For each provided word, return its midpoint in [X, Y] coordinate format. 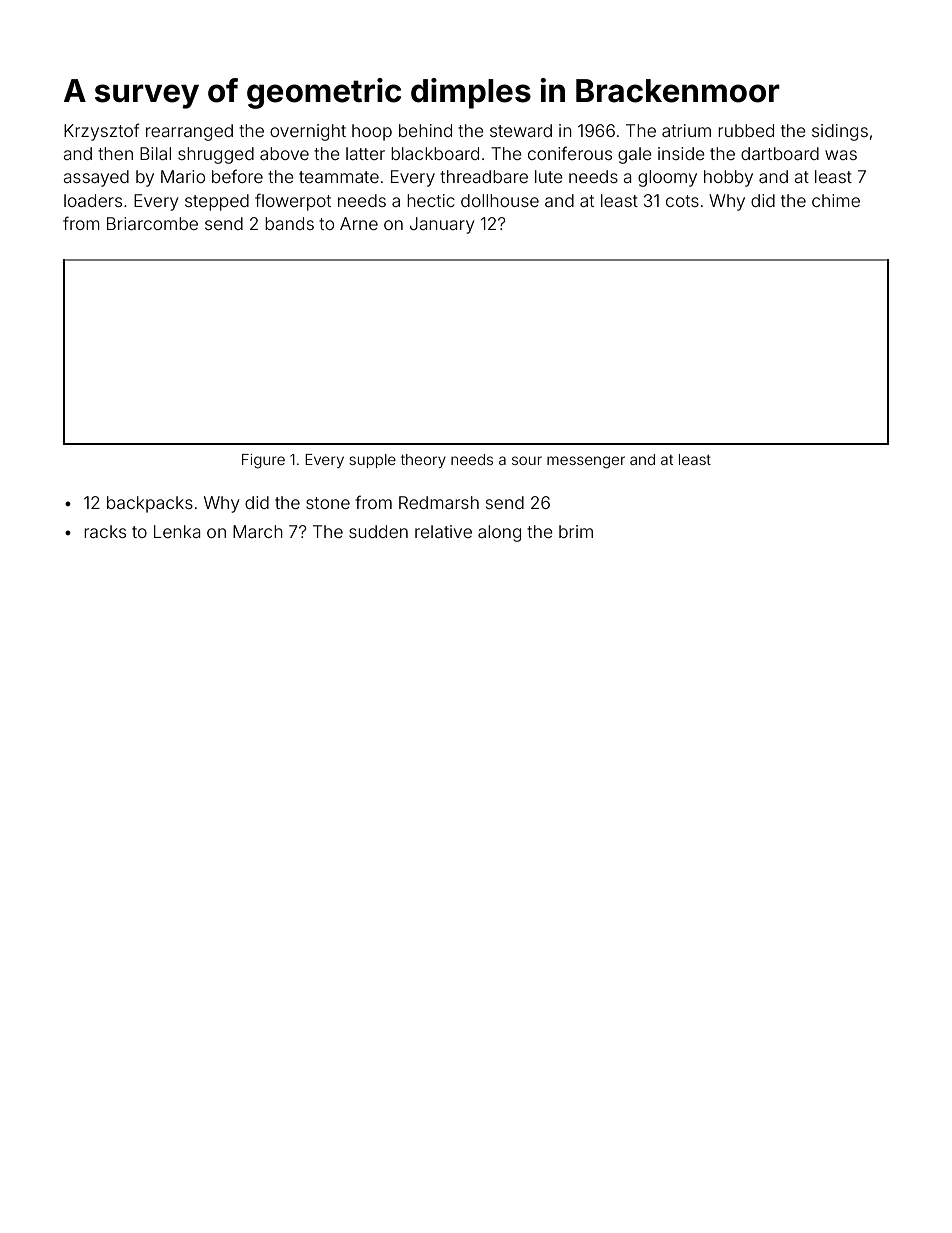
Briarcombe [152, 223]
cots [682, 201]
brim [576, 531]
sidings [840, 132]
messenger [586, 462]
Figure [263, 461]
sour [527, 460]
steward [521, 130]
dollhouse [500, 200]
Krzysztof [102, 132]
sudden [378, 531]
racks [105, 531]
